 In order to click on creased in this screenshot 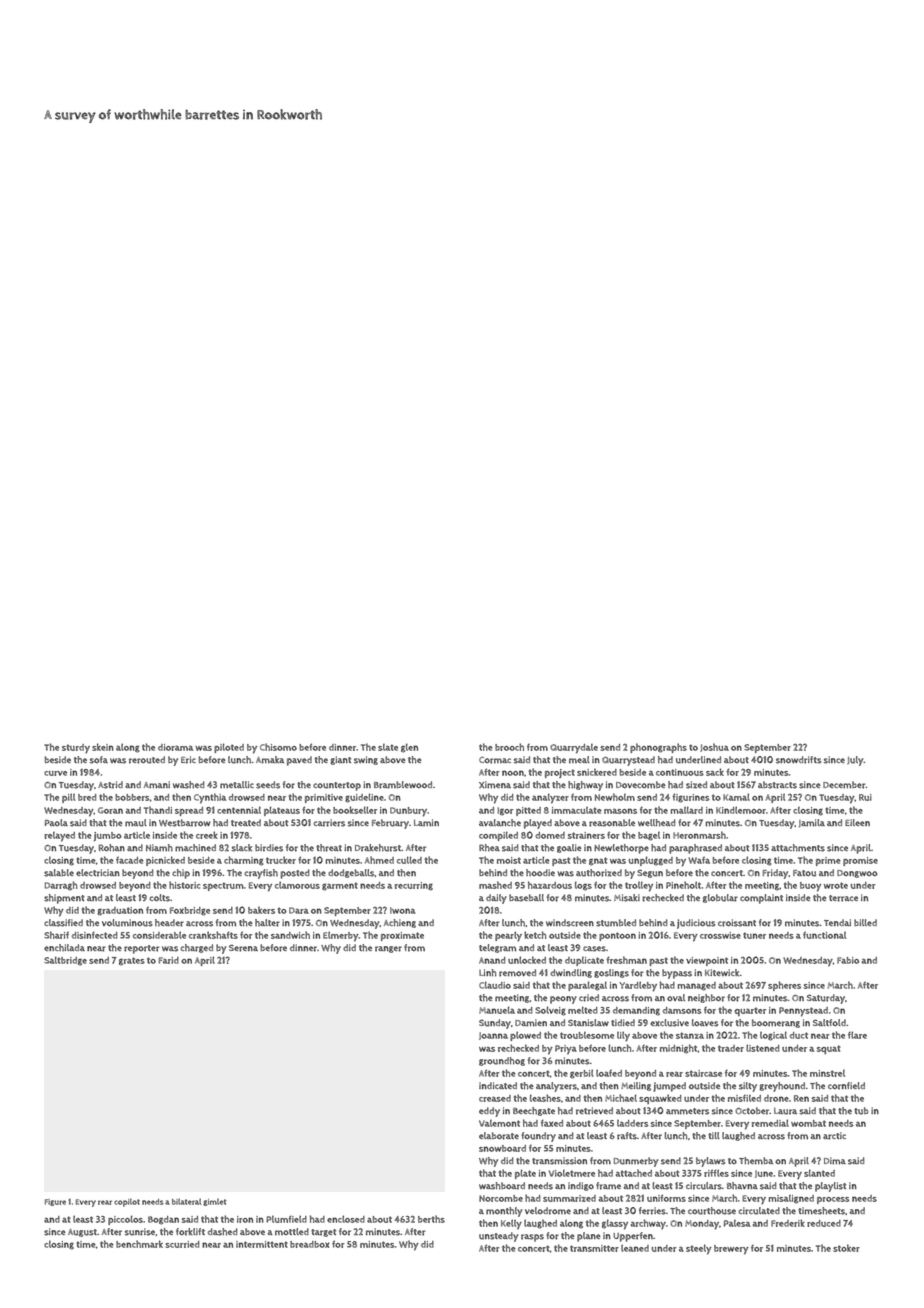, I will do `click(495, 1098)`.
